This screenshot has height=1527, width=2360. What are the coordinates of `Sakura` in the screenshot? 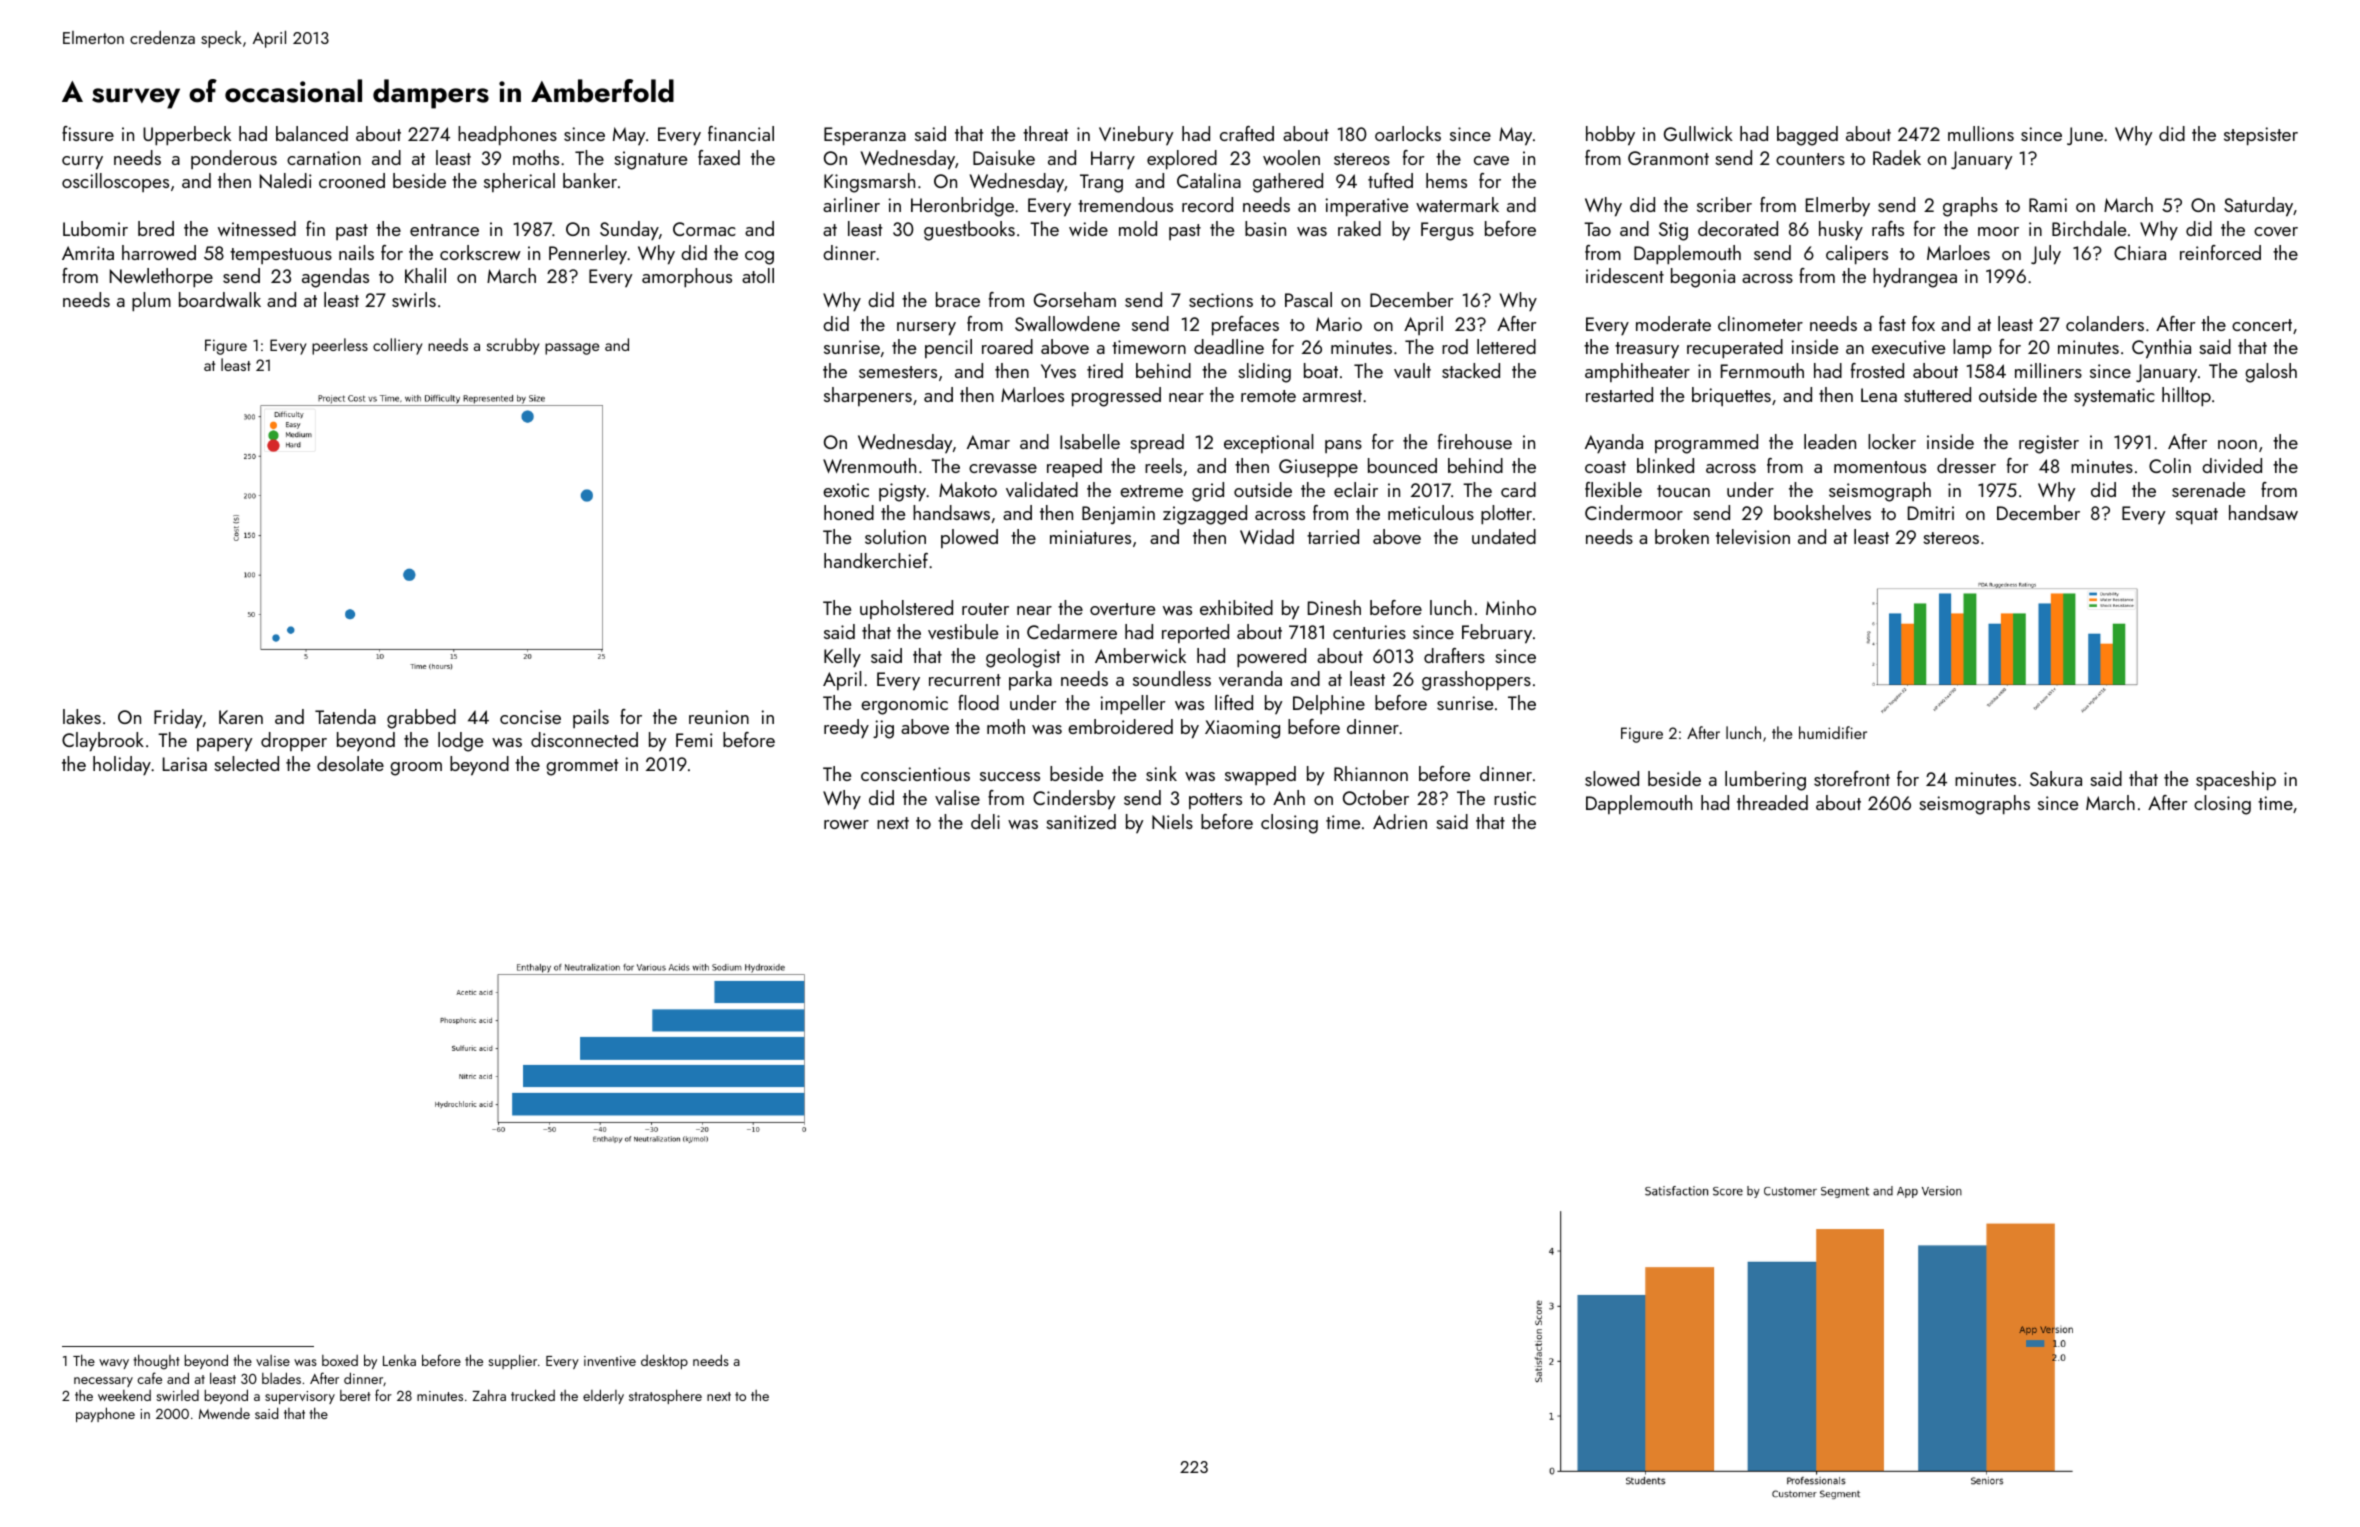 It's located at (2056, 778).
